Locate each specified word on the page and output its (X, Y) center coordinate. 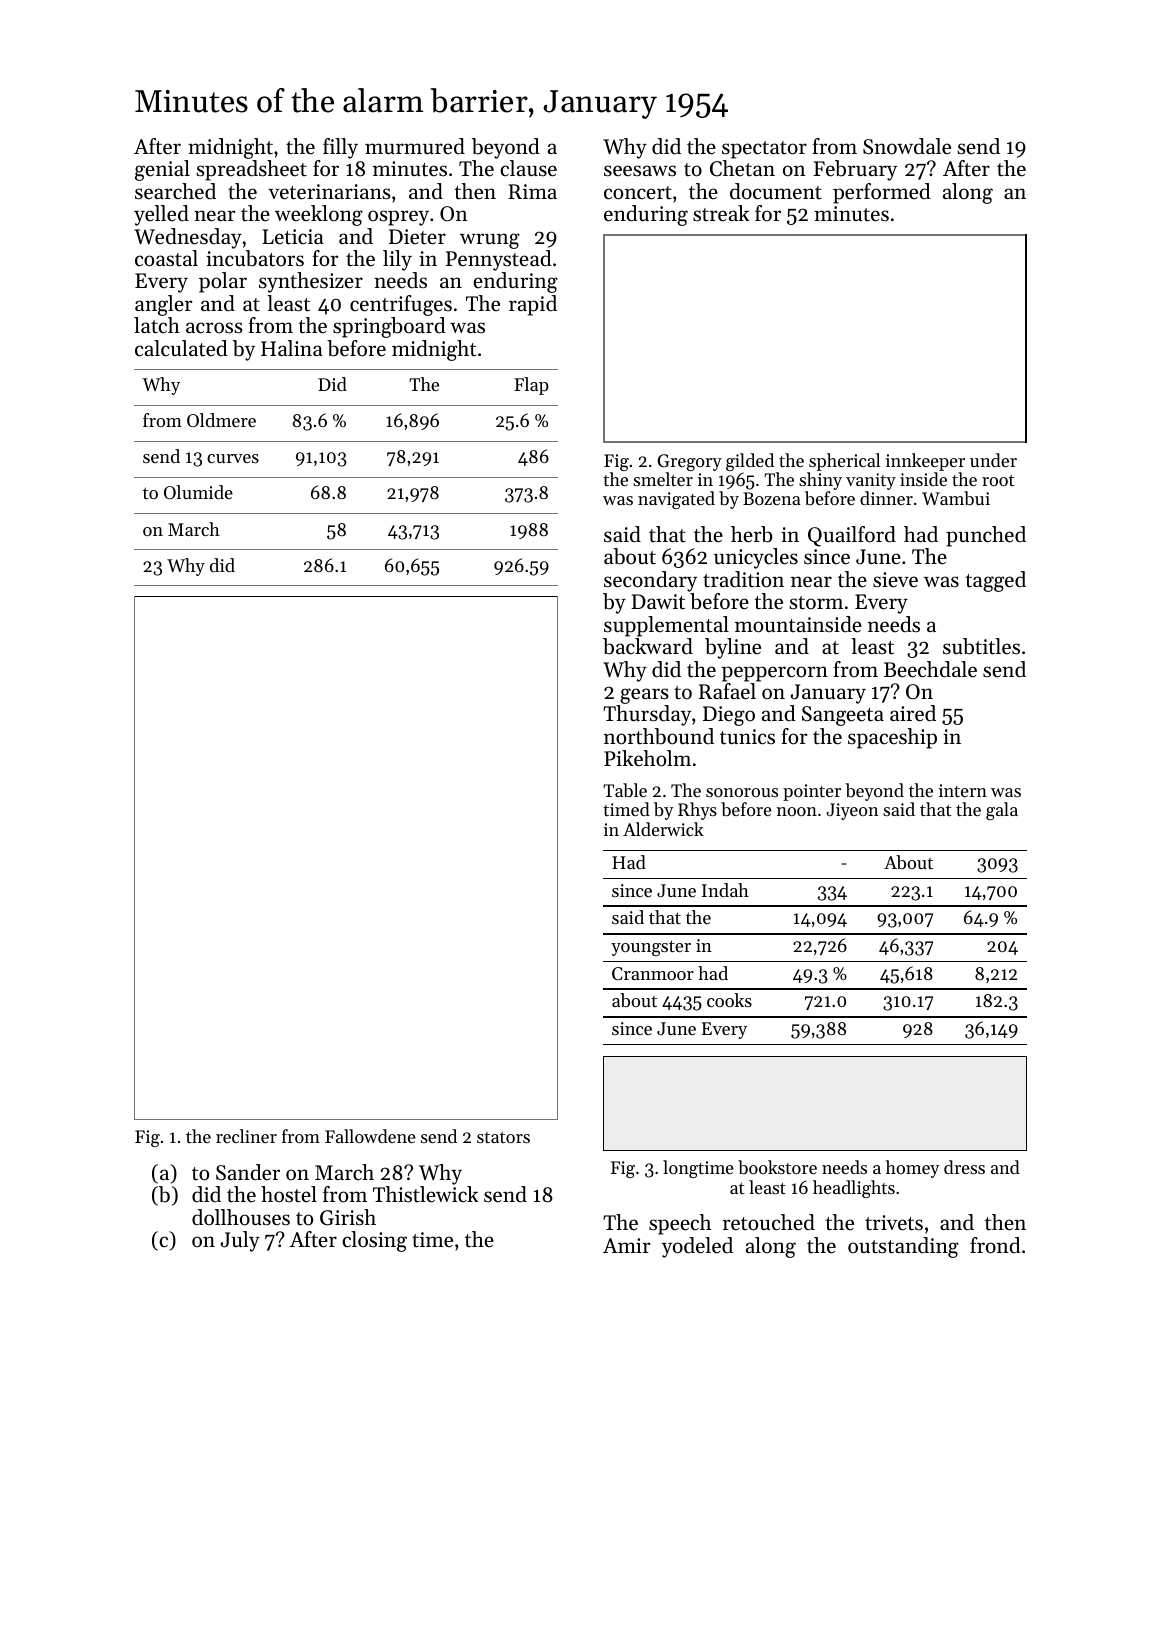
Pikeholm (647, 758)
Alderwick (663, 829)
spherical (844, 462)
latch (157, 325)
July (240, 1241)
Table (625, 790)
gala (1002, 811)
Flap (531, 386)
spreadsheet (251, 170)
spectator (764, 150)
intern (963, 790)
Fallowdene (370, 1136)
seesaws (640, 171)
